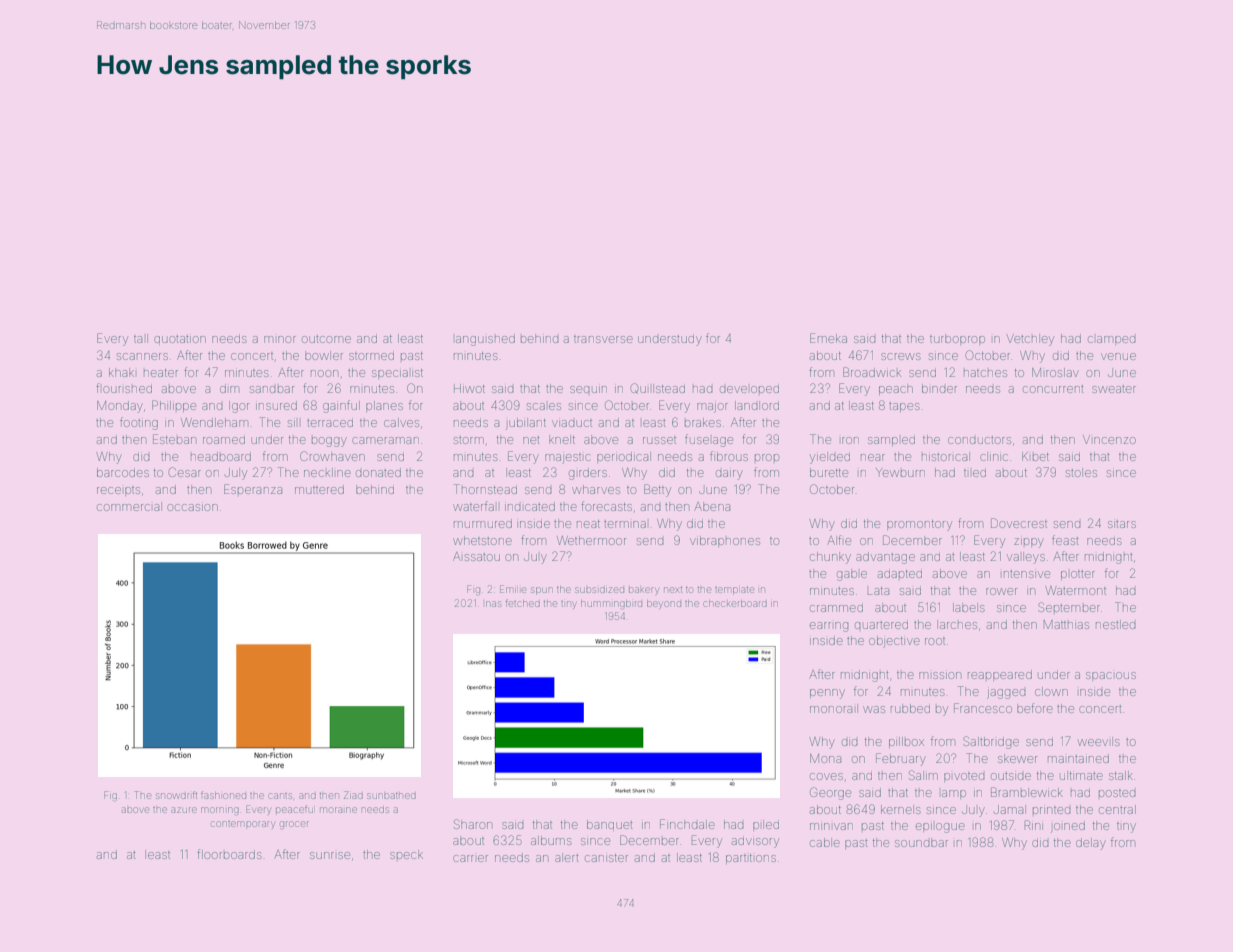  I want to click on advantage, so click(885, 558).
